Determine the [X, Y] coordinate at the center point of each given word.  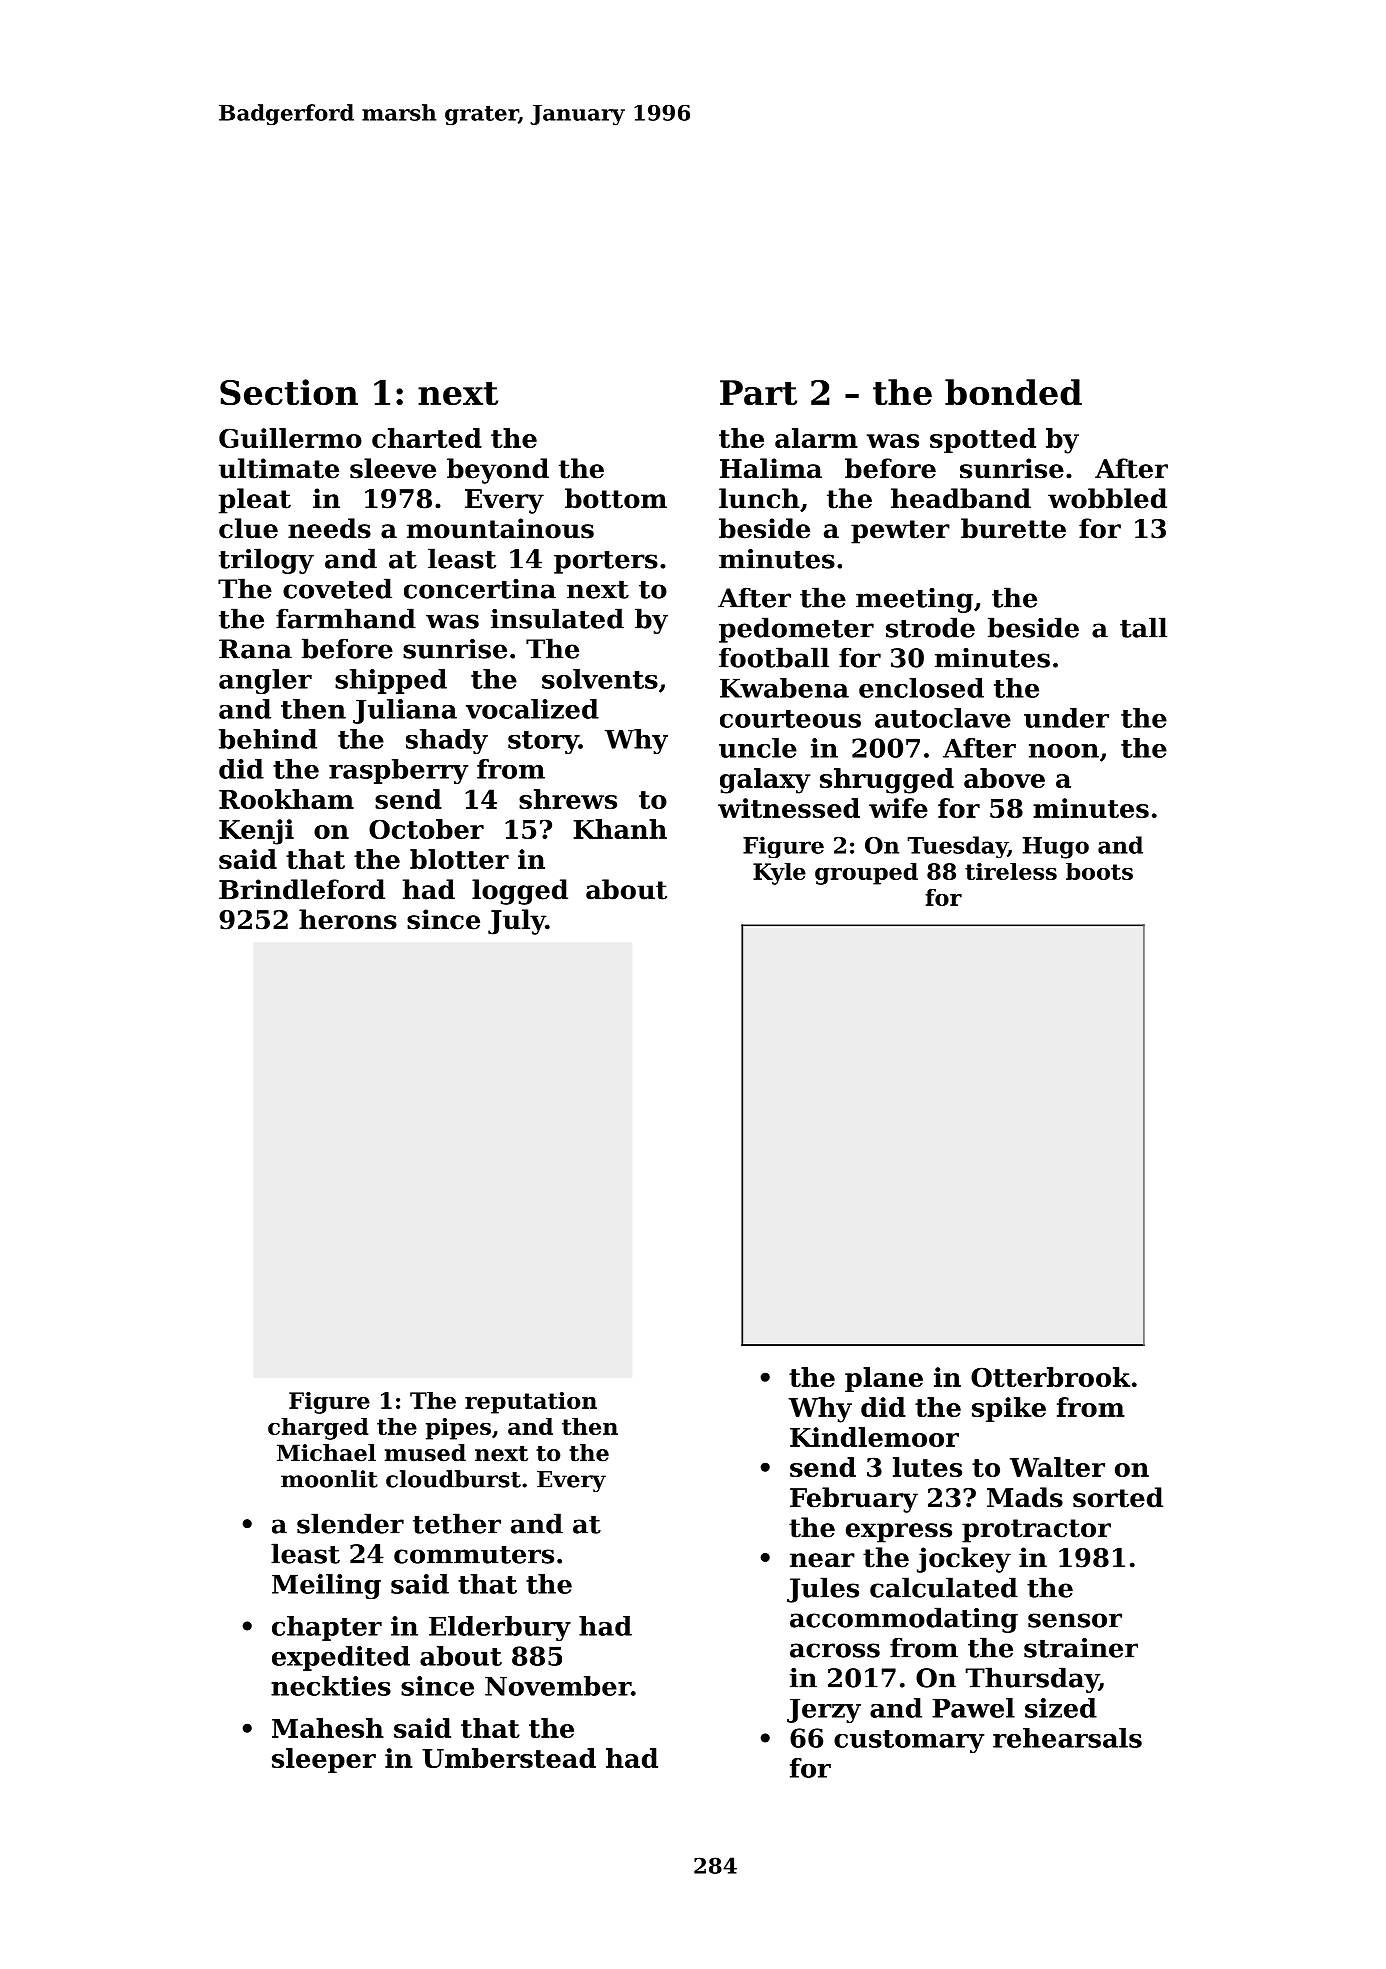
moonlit [329, 1479]
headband [961, 498]
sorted [1118, 1497]
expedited [341, 1658]
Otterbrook [1050, 1377]
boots [1099, 871]
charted [427, 438]
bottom [616, 498]
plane [884, 1379]
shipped [391, 681]
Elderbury [500, 1628]
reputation [531, 1403]
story [543, 742]
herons [348, 919]
